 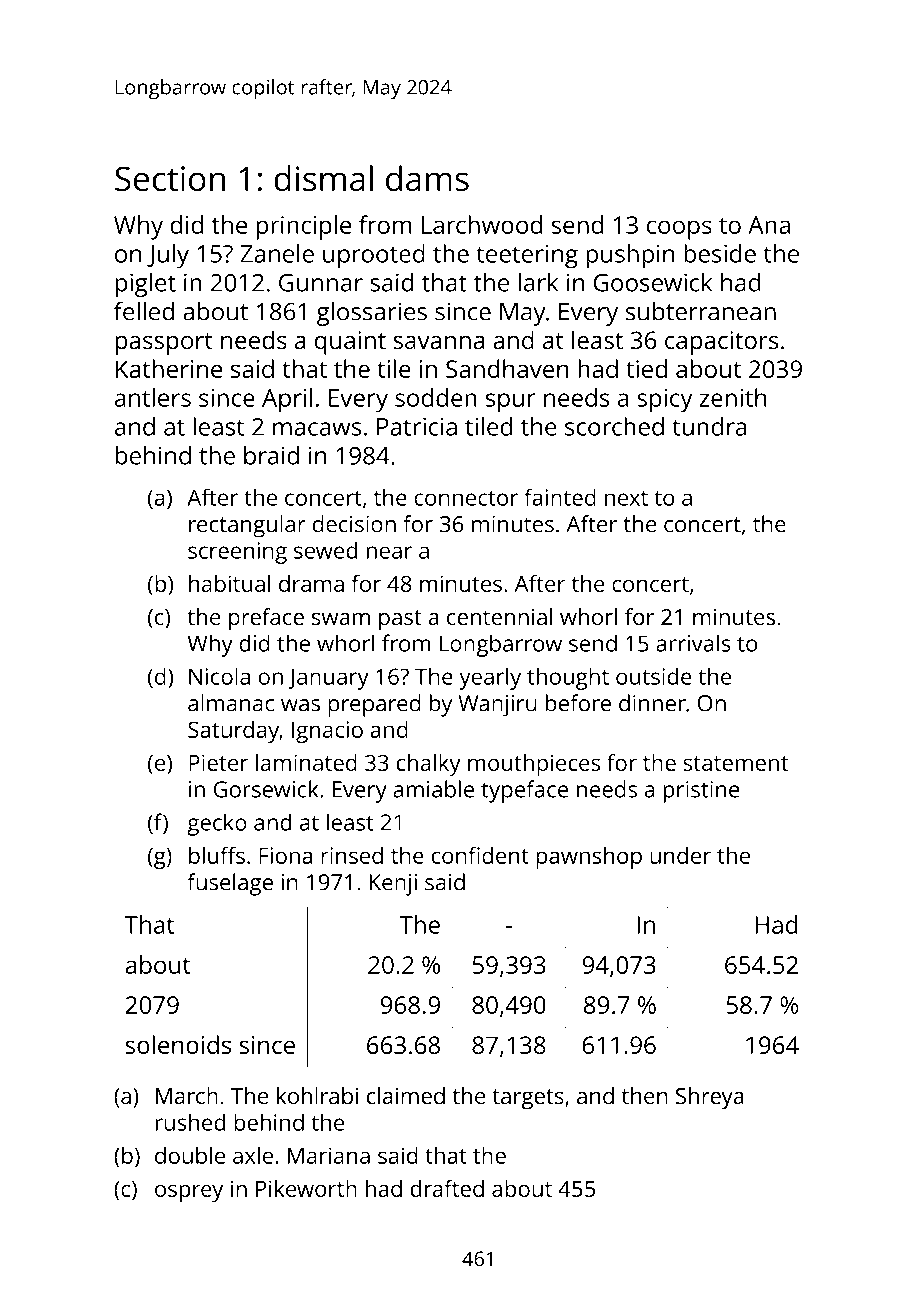 I want to click on next, so click(x=626, y=498).
